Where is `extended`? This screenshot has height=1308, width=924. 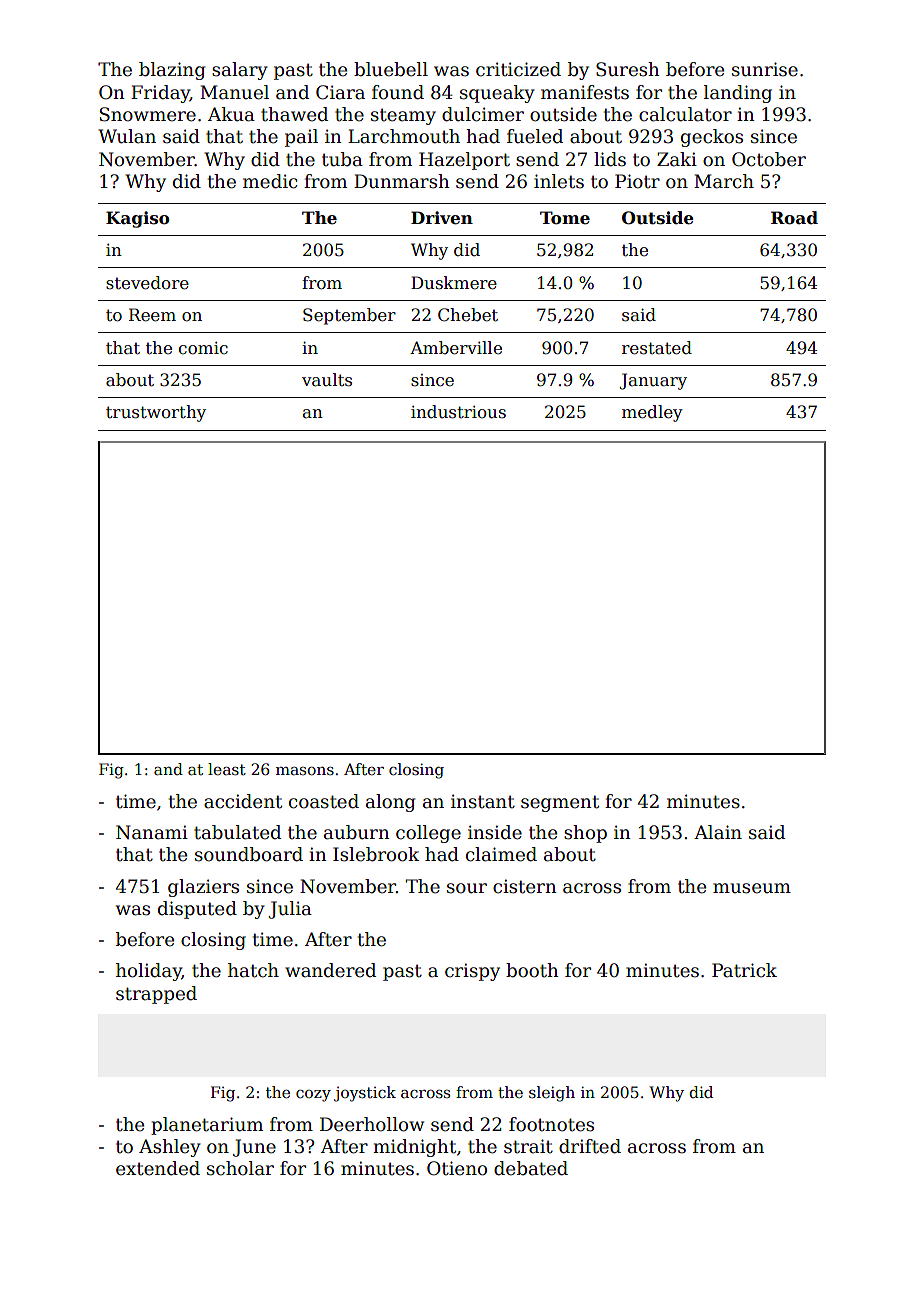
extended is located at coordinates (158, 1168).
